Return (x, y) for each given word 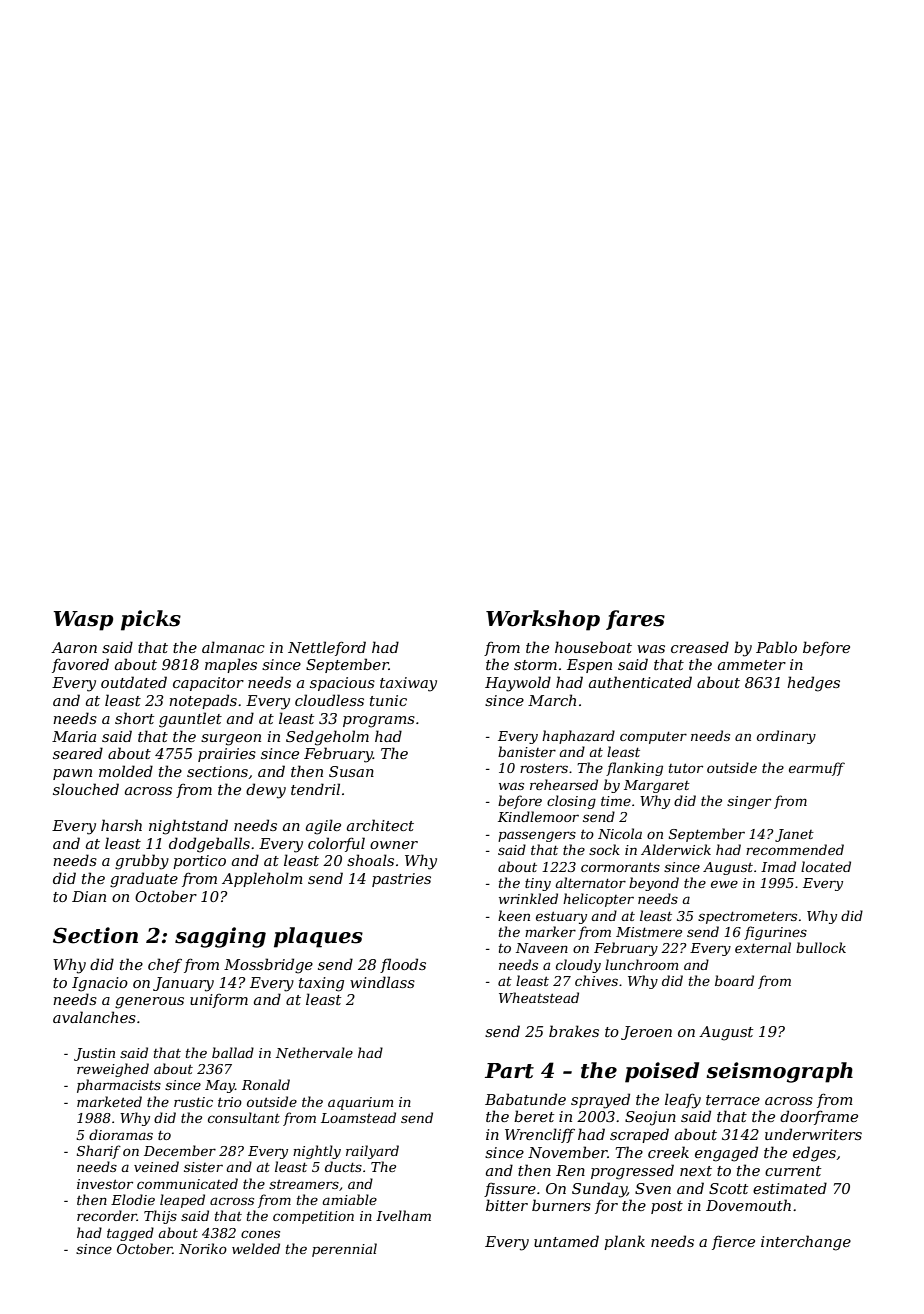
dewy (266, 791)
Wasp (83, 621)
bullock (821, 947)
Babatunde (525, 1099)
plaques (318, 937)
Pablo (776, 647)
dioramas (121, 1134)
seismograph (779, 1072)
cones (260, 1234)
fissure (510, 1190)
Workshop (543, 620)
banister (527, 751)
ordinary (786, 737)
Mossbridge (268, 966)
